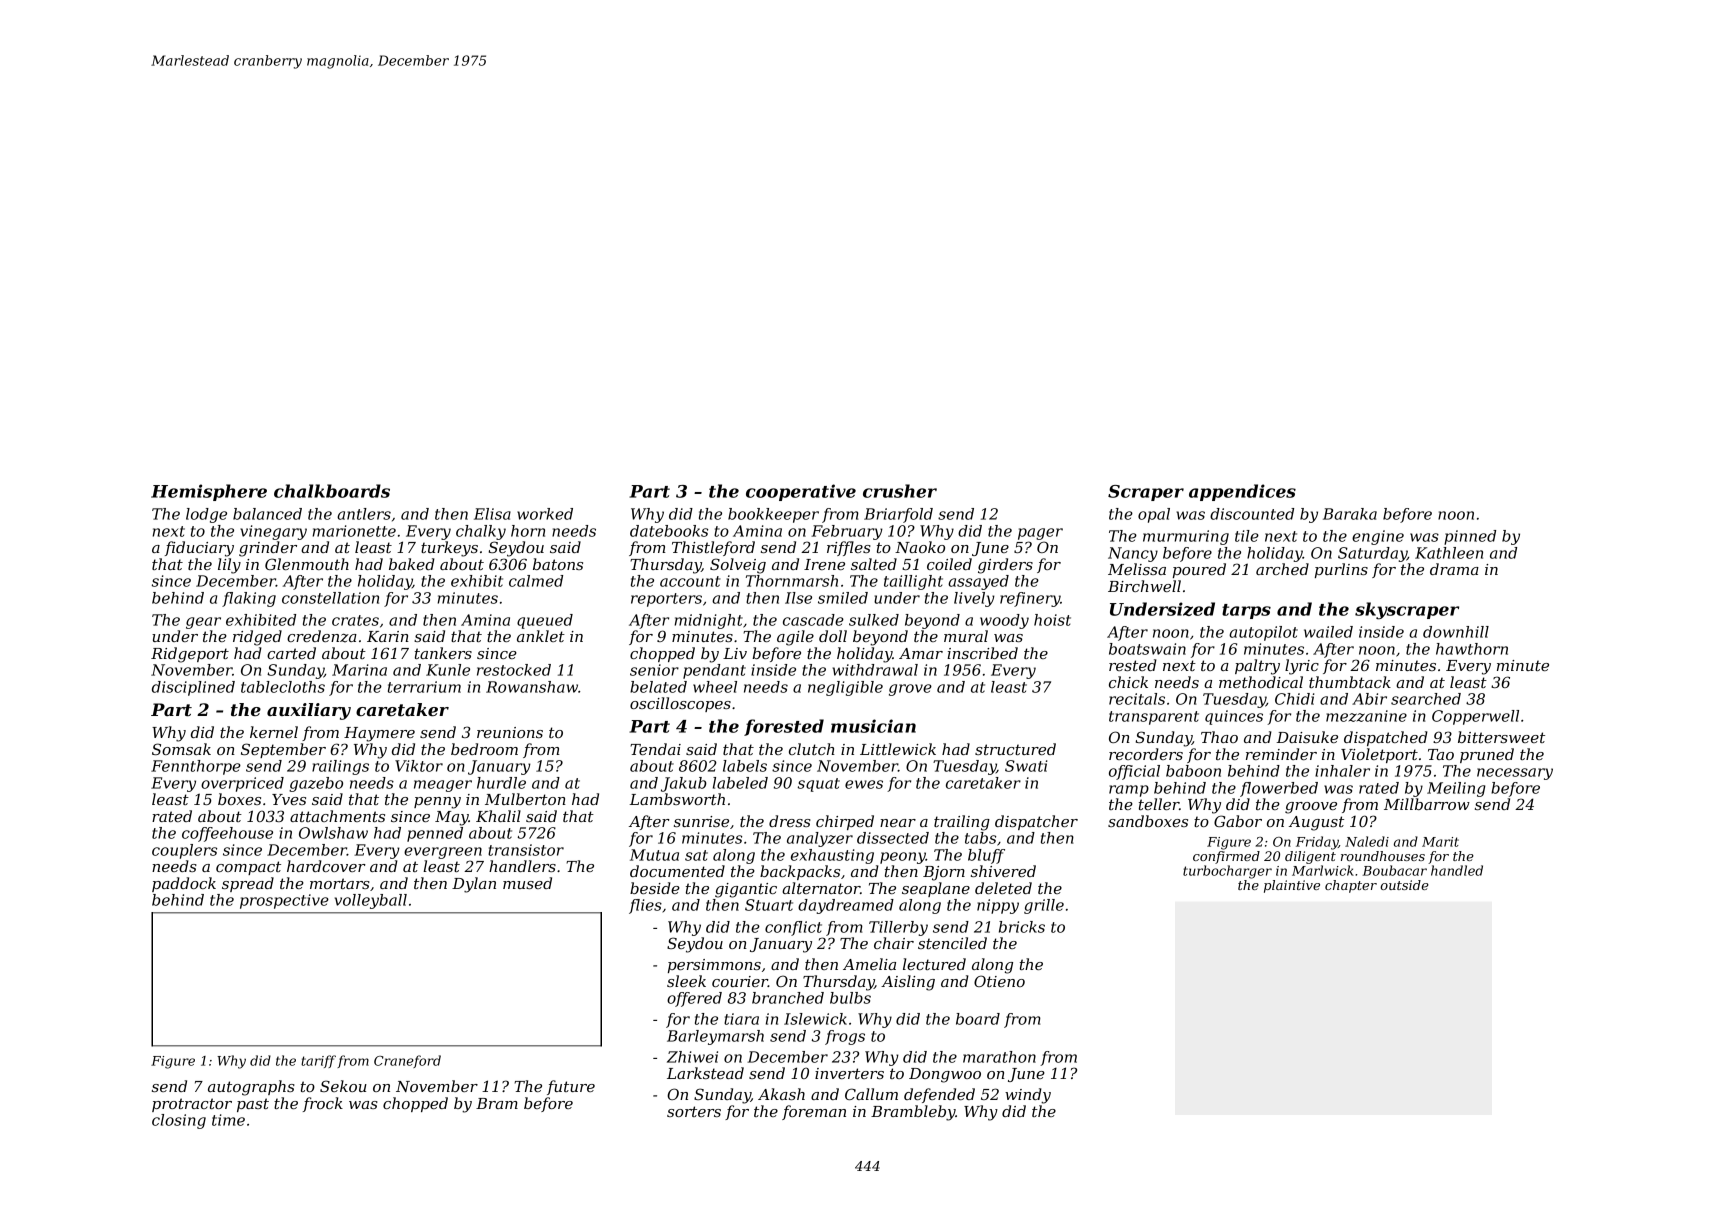 This document has height=1209, width=1710. What do you see at coordinates (1242, 492) in the document?
I see `appendices` at bounding box center [1242, 492].
